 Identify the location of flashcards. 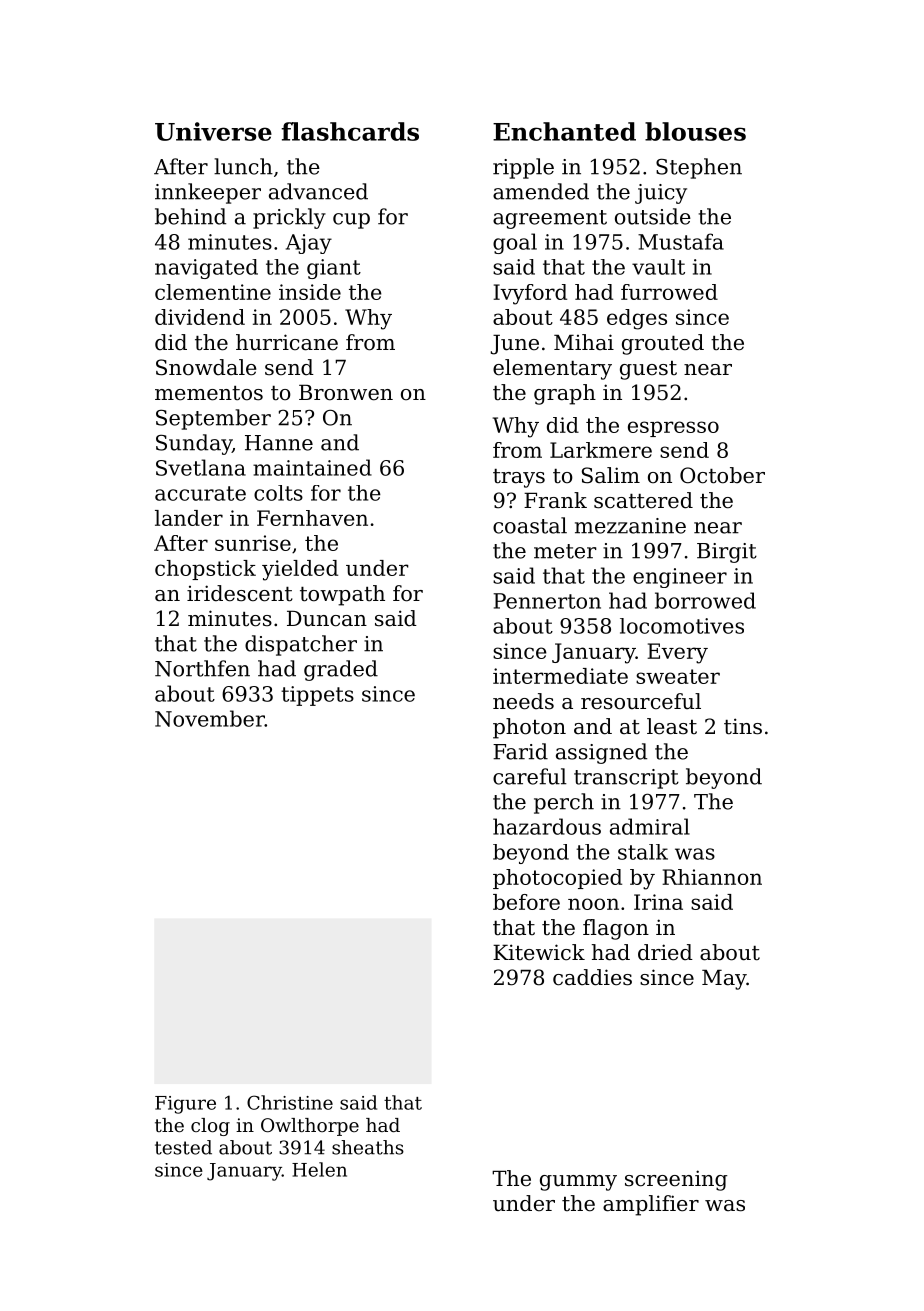
(350, 131).
